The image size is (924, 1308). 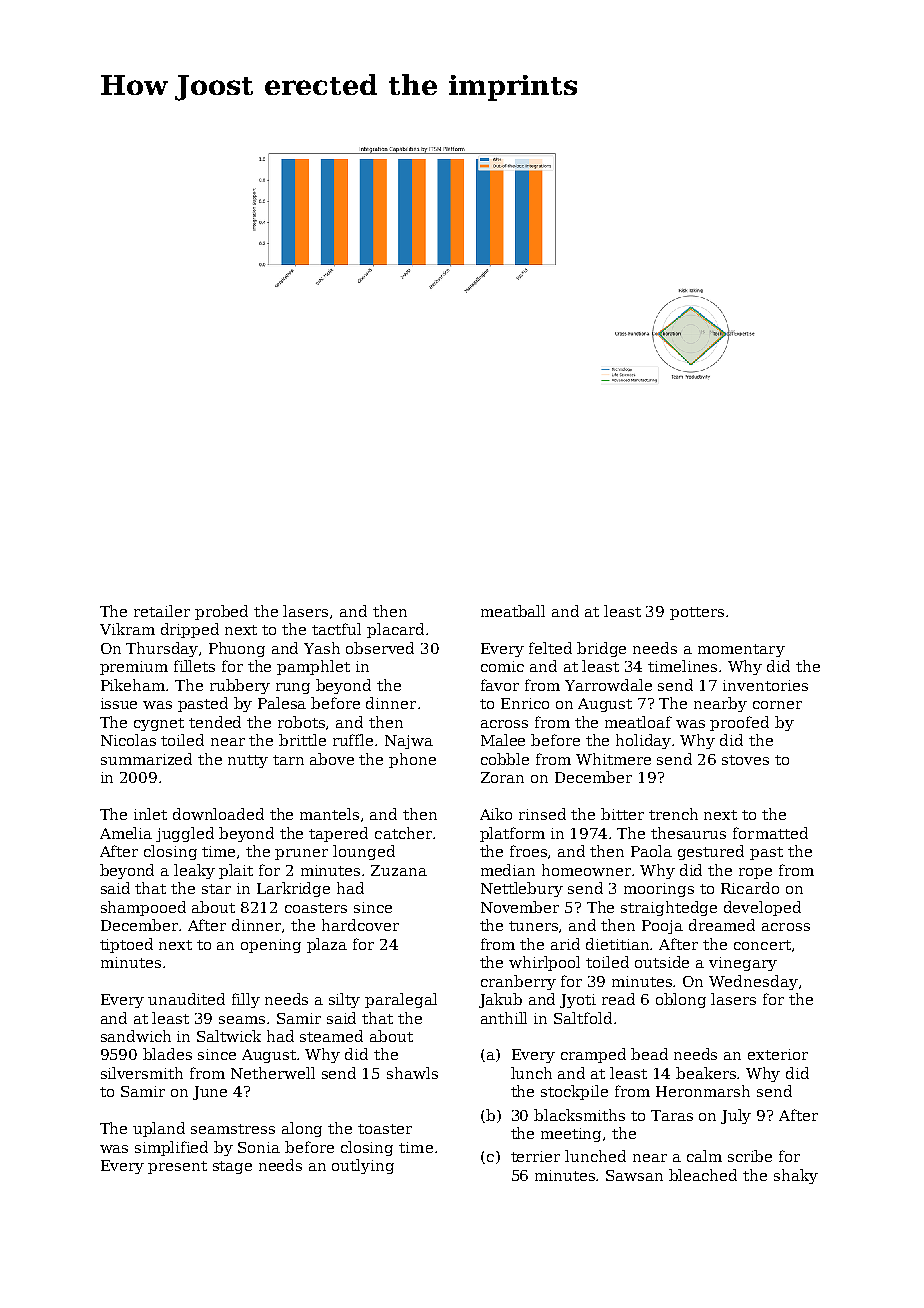 What do you see at coordinates (745, 760) in the screenshot?
I see `stoves` at bounding box center [745, 760].
